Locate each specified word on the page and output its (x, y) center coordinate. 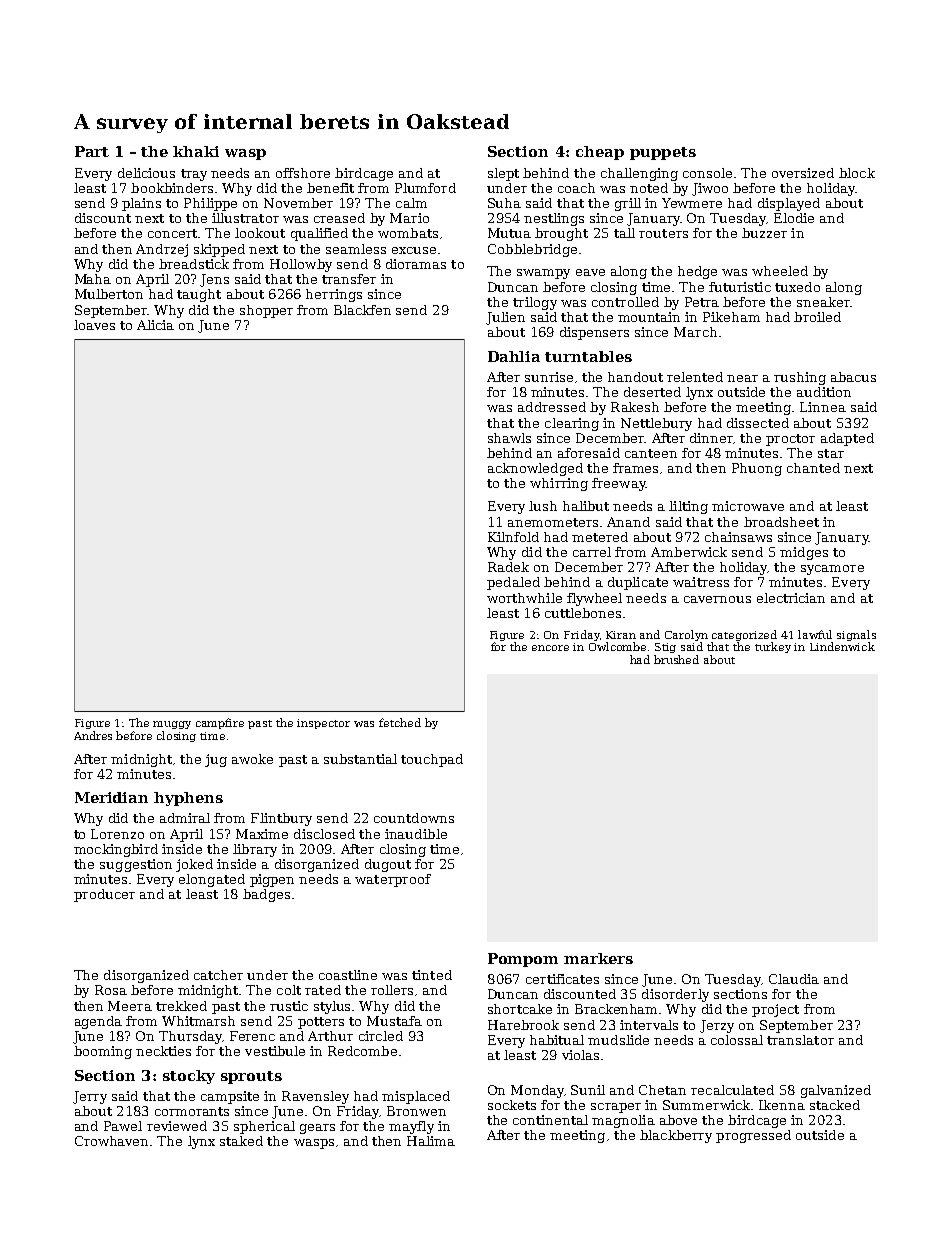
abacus (853, 377)
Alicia (155, 325)
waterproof (393, 880)
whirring (559, 484)
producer (104, 895)
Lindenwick (842, 646)
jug (216, 760)
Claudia (794, 979)
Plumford (425, 188)
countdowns (414, 818)
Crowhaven (111, 1141)
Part (92, 151)
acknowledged (535, 469)
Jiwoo (710, 189)
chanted (813, 468)
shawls (509, 438)
